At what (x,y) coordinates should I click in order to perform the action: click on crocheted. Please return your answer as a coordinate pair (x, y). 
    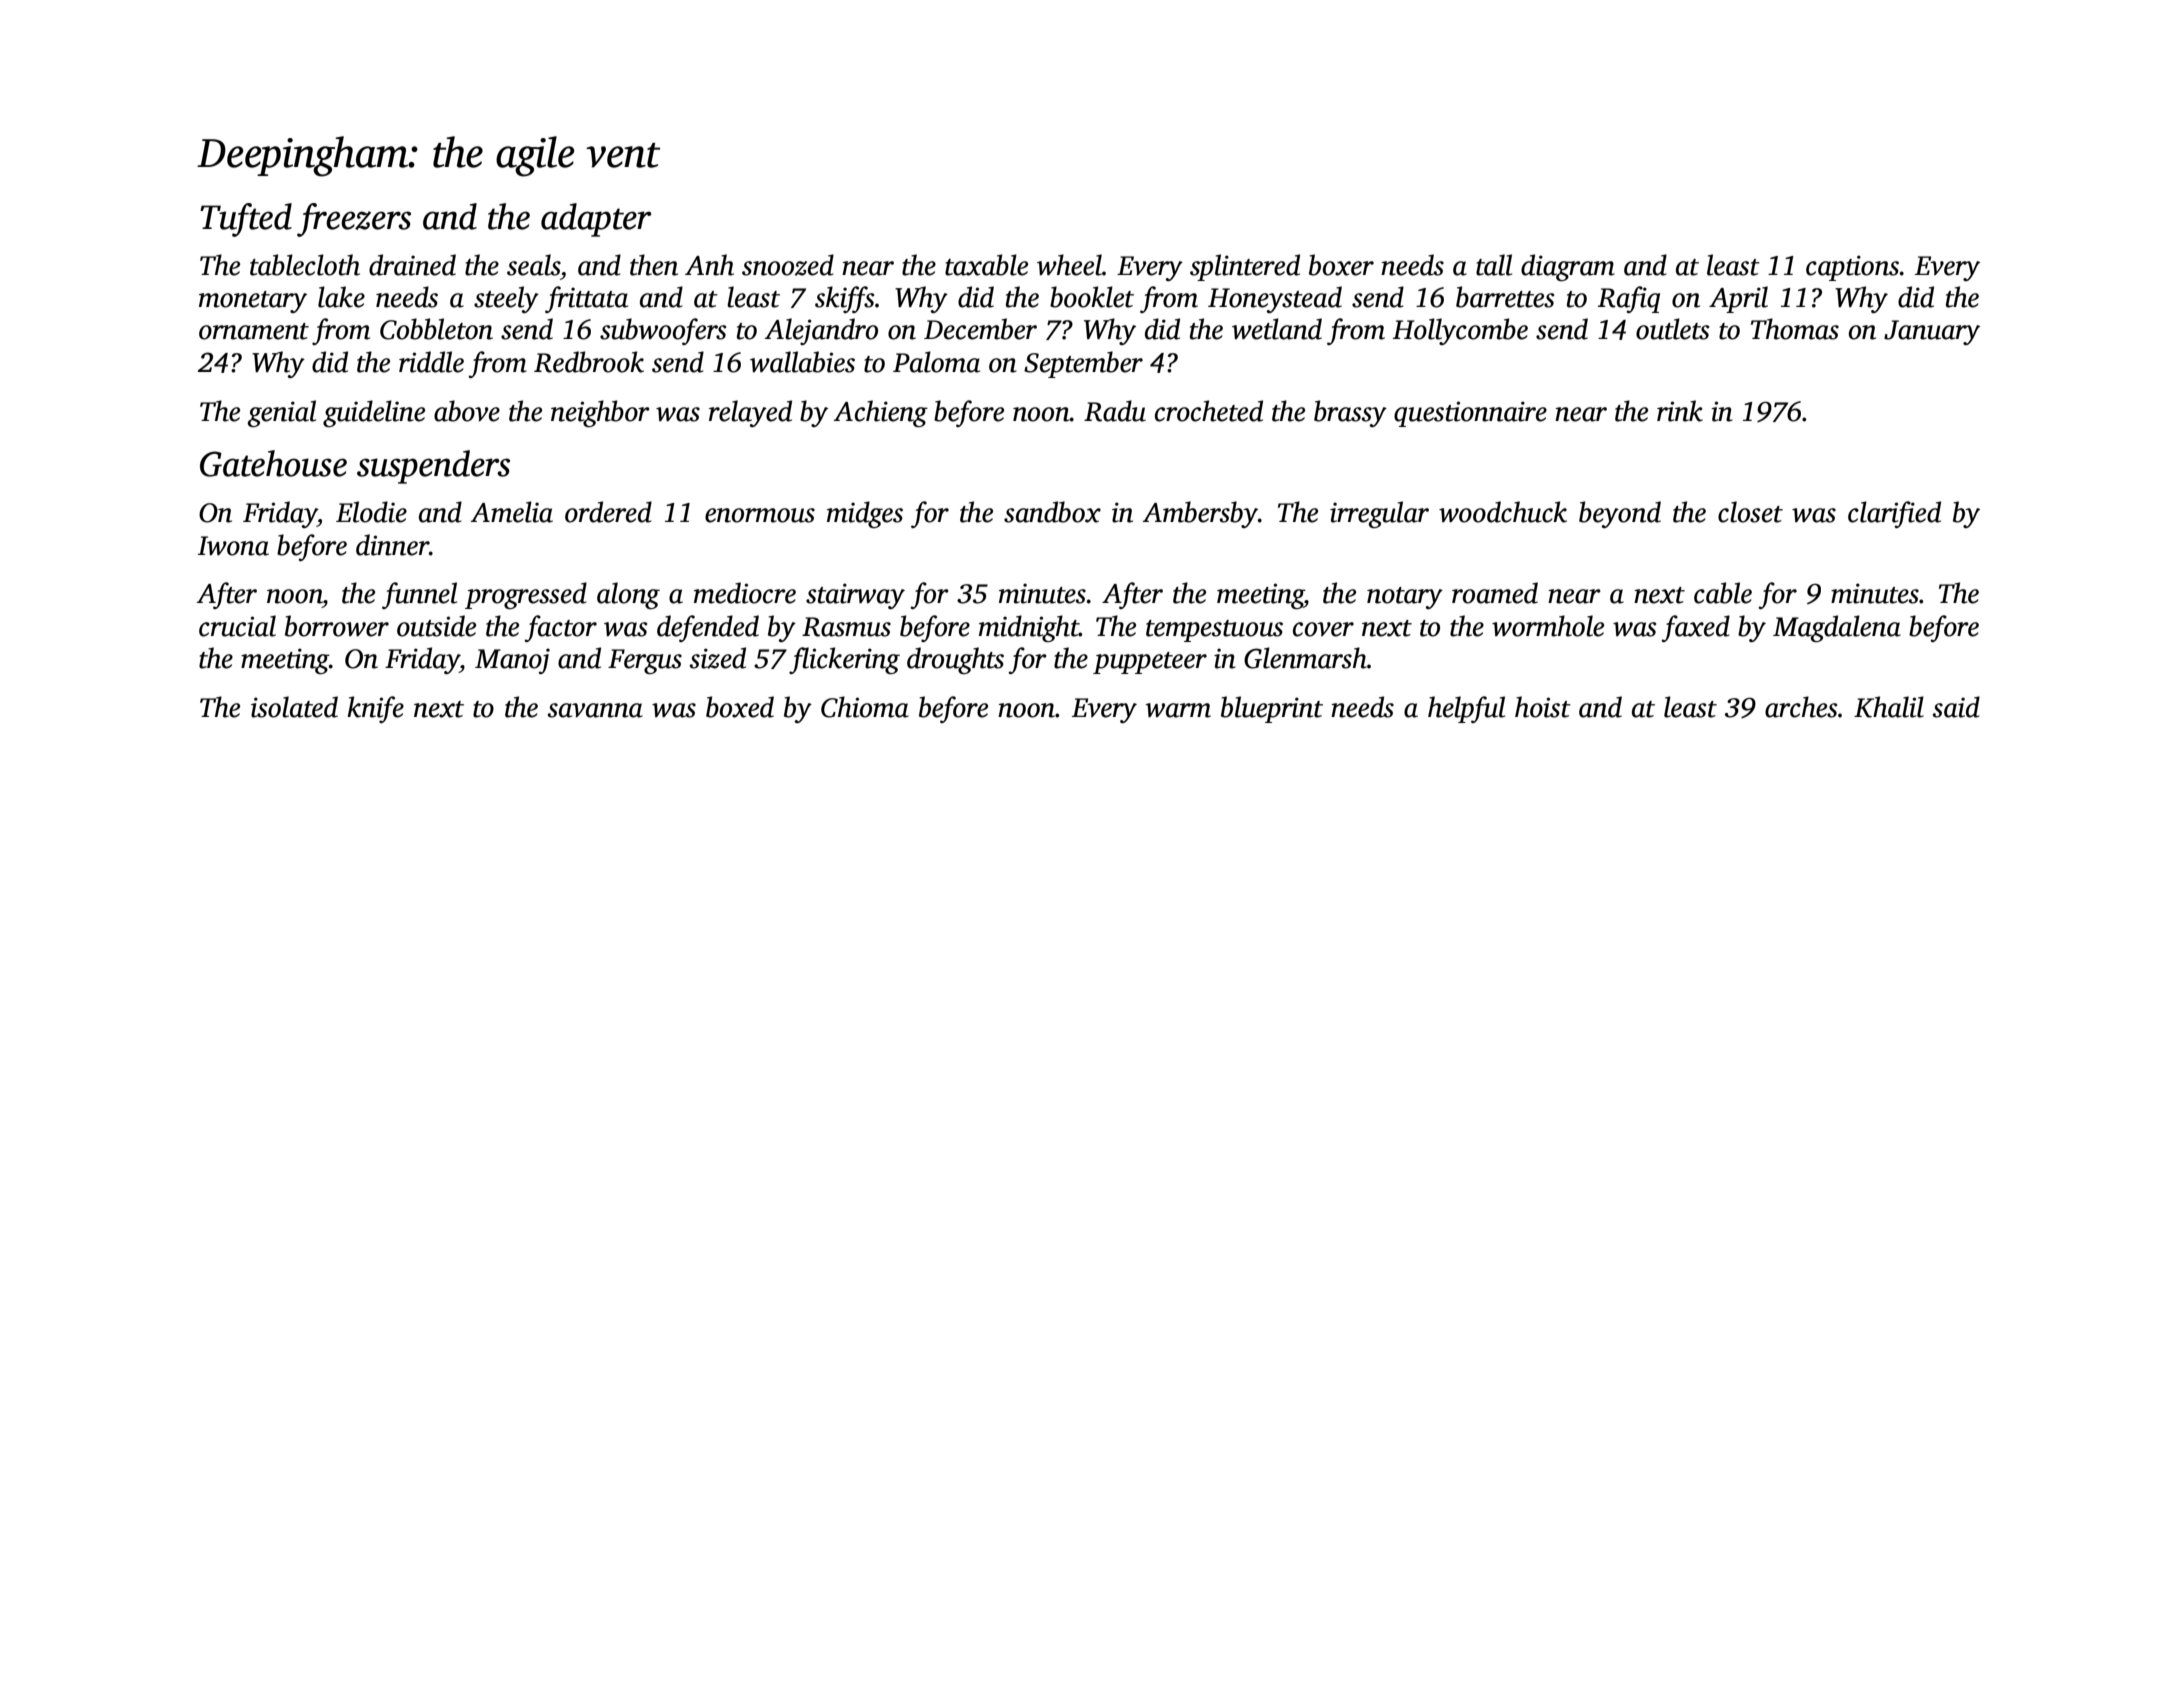
    Looking at the image, I should click on (1209, 411).
